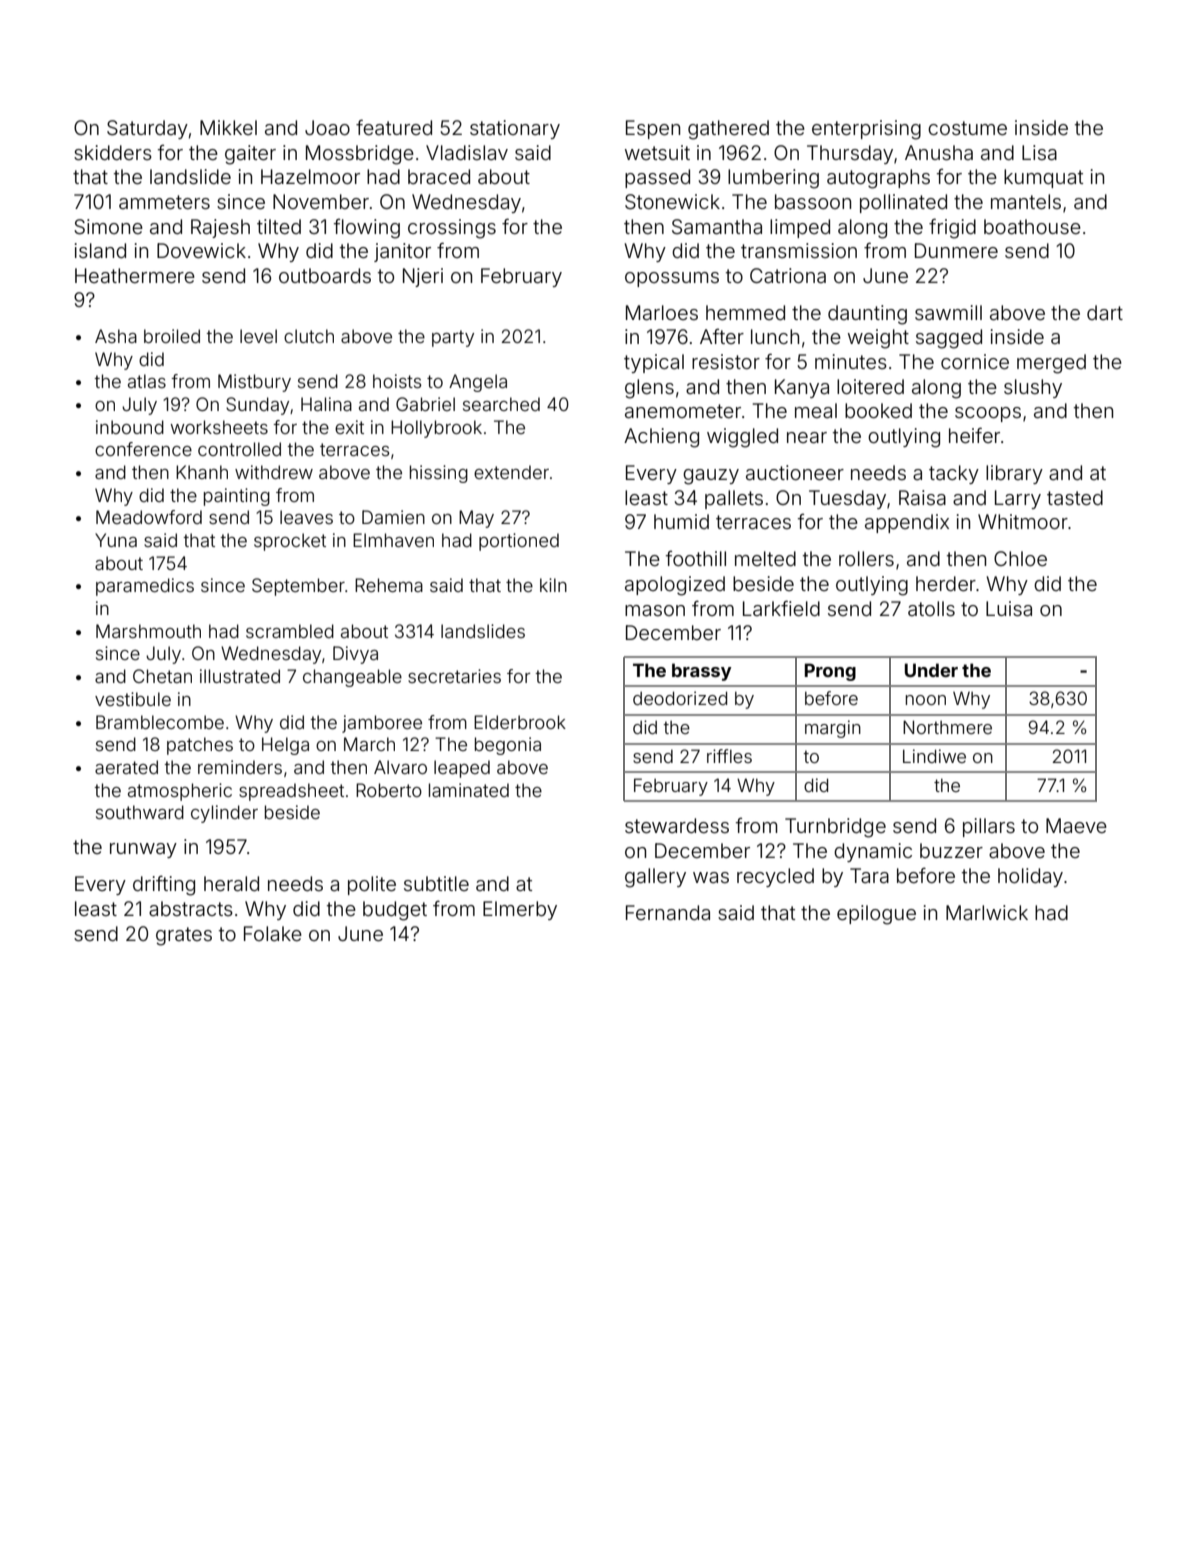 Image resolution: width=1197 pixels, height=1549 pixels. What do you see at coordinates (939, 152) in the page?
I see `Anusha` at bounding box center [939, 152].
